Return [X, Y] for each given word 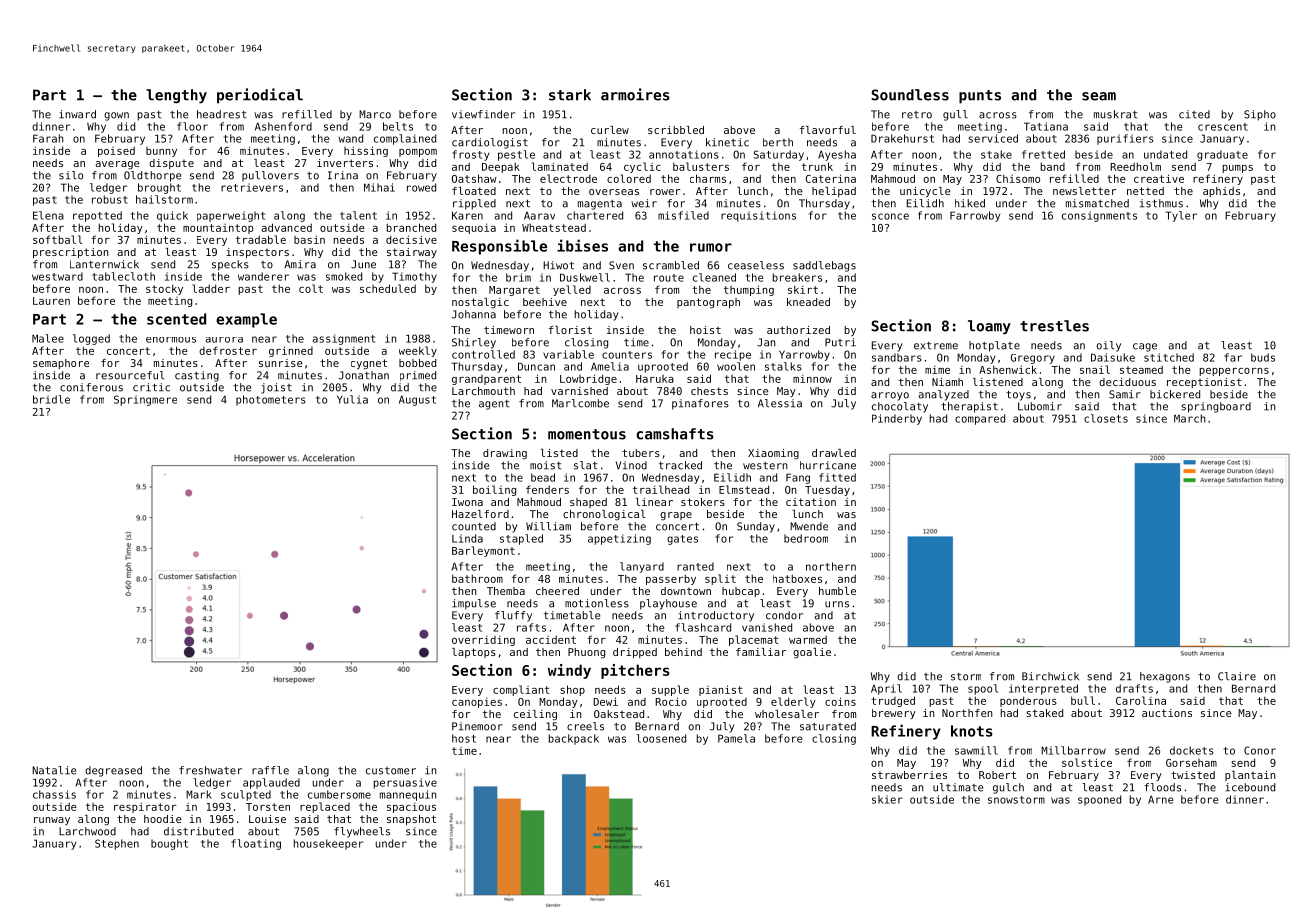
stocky [164, 289]
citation [811, 502]
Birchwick [1050, 676]
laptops [474, 653]
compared [980, 419]
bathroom [477, 578]
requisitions [758, 216]
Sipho [1260, 115]
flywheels [362, 832]
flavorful [828, 130]
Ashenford [283, 126]
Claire [1237, 676]
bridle [51, 399]
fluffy [513, 616]
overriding [483, 641]
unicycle [925, 192]
